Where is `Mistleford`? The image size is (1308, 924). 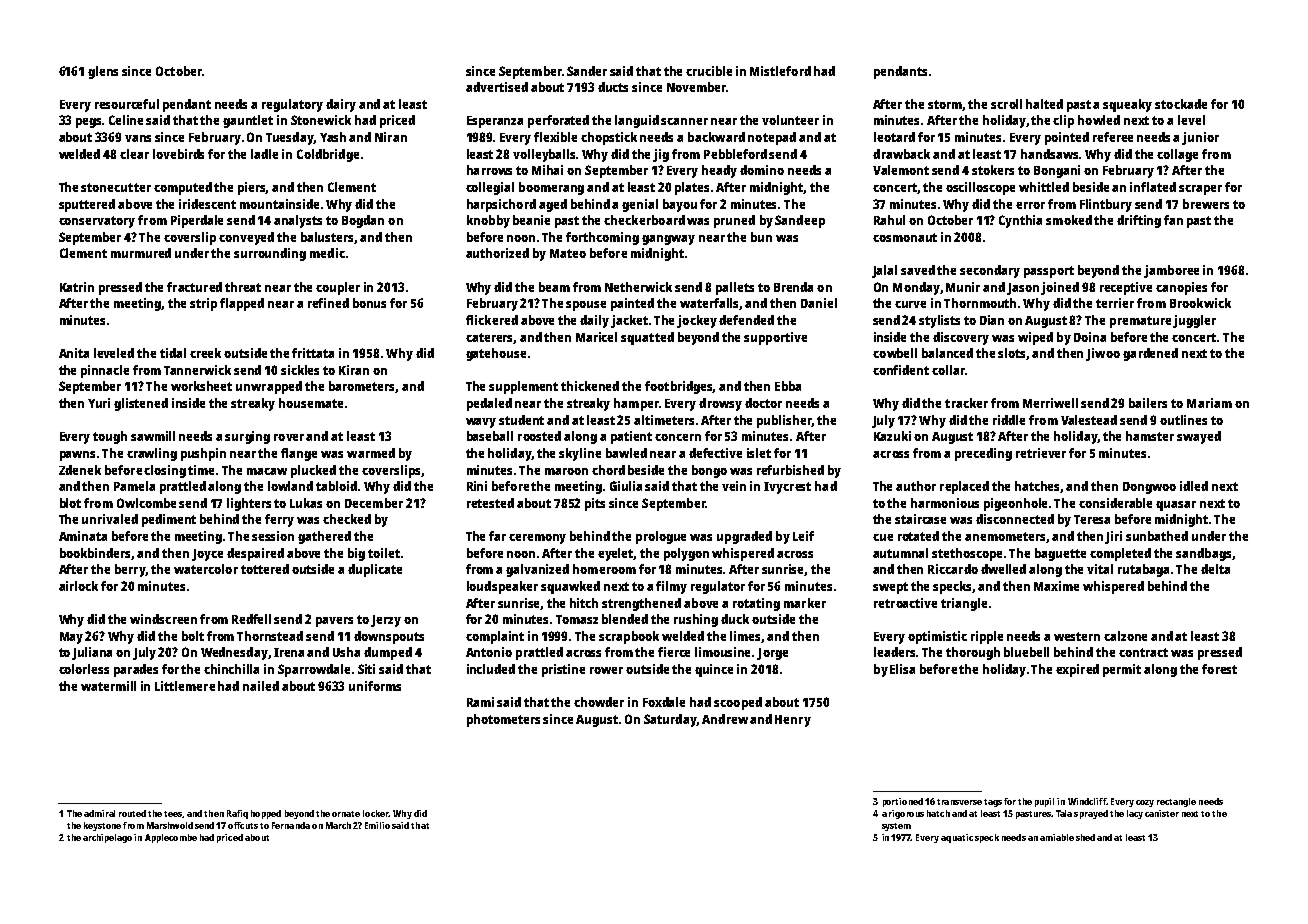 Mistleford is located at coordinates (780, 71).
